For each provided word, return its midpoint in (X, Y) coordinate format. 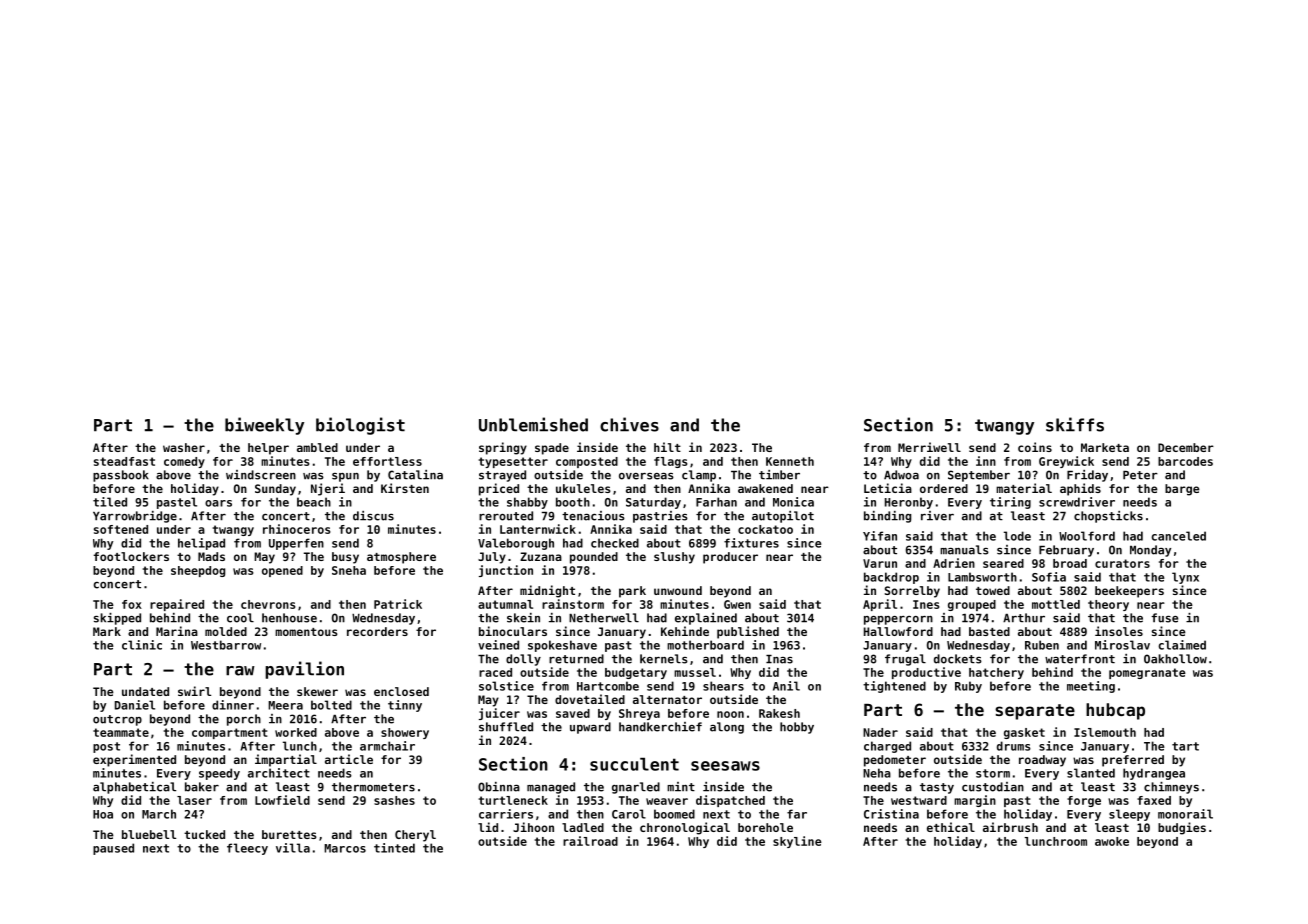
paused (113, 849)
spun (345, 477)
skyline (797, 842)
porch (244, 720)
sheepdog (198, 571)
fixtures (751, 543)
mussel (695, 672)
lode (1017, 536)
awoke (1112, 841)
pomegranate (1147, 673)
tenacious (593, 516)
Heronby (909, 503)
